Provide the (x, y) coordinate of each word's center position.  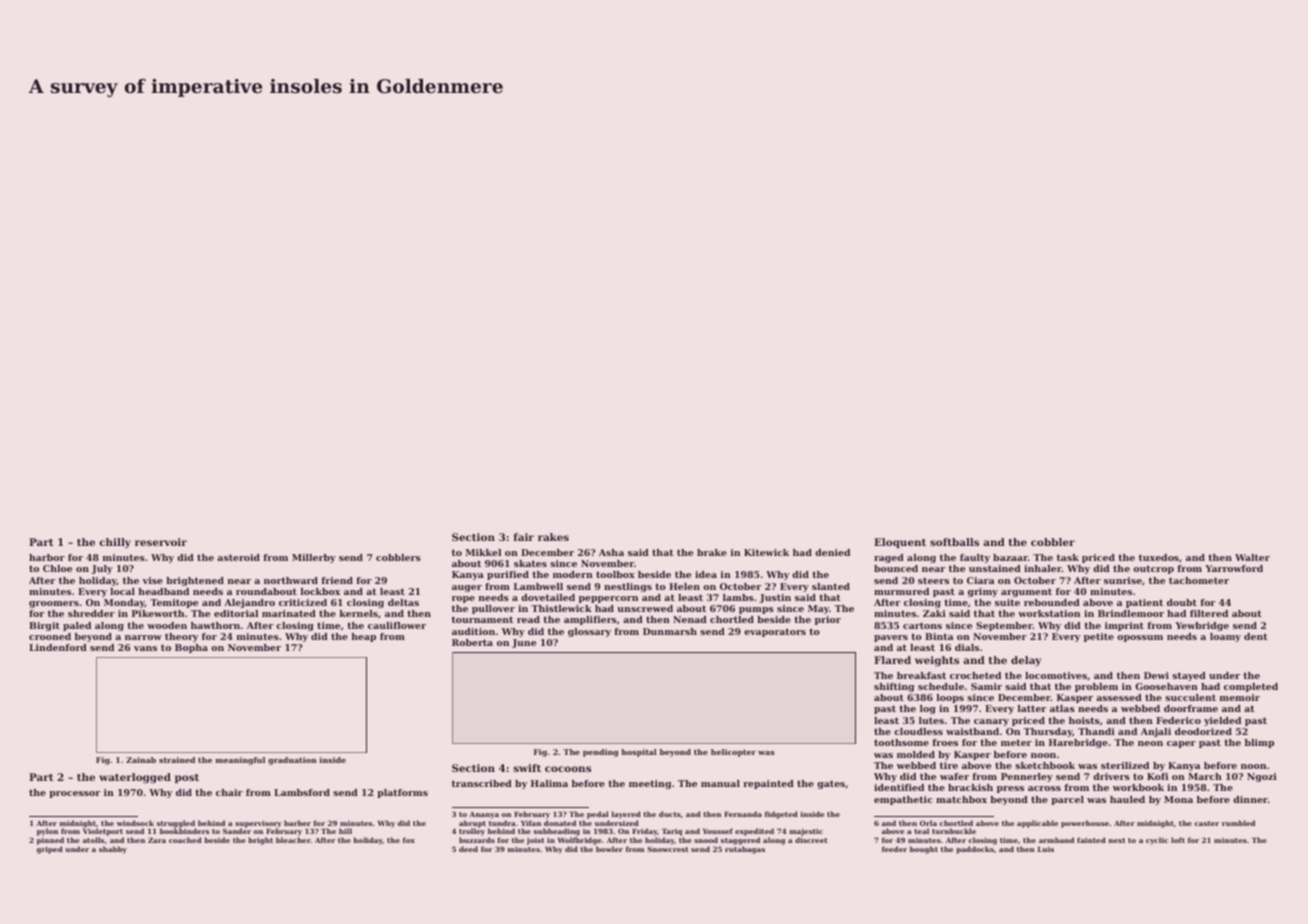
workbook (1138, 787)
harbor (47, 557)
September (1004, 626)
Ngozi (1262, 777)
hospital (639, 753)
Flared (892, 660)
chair (229, 792)
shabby (113, 850)
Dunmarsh (670, 631)
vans (145, 648)
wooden (167, 625)
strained (177, 760)
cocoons (568, 769)
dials (967, 647)
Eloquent (900, 543)
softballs (954, 542)
